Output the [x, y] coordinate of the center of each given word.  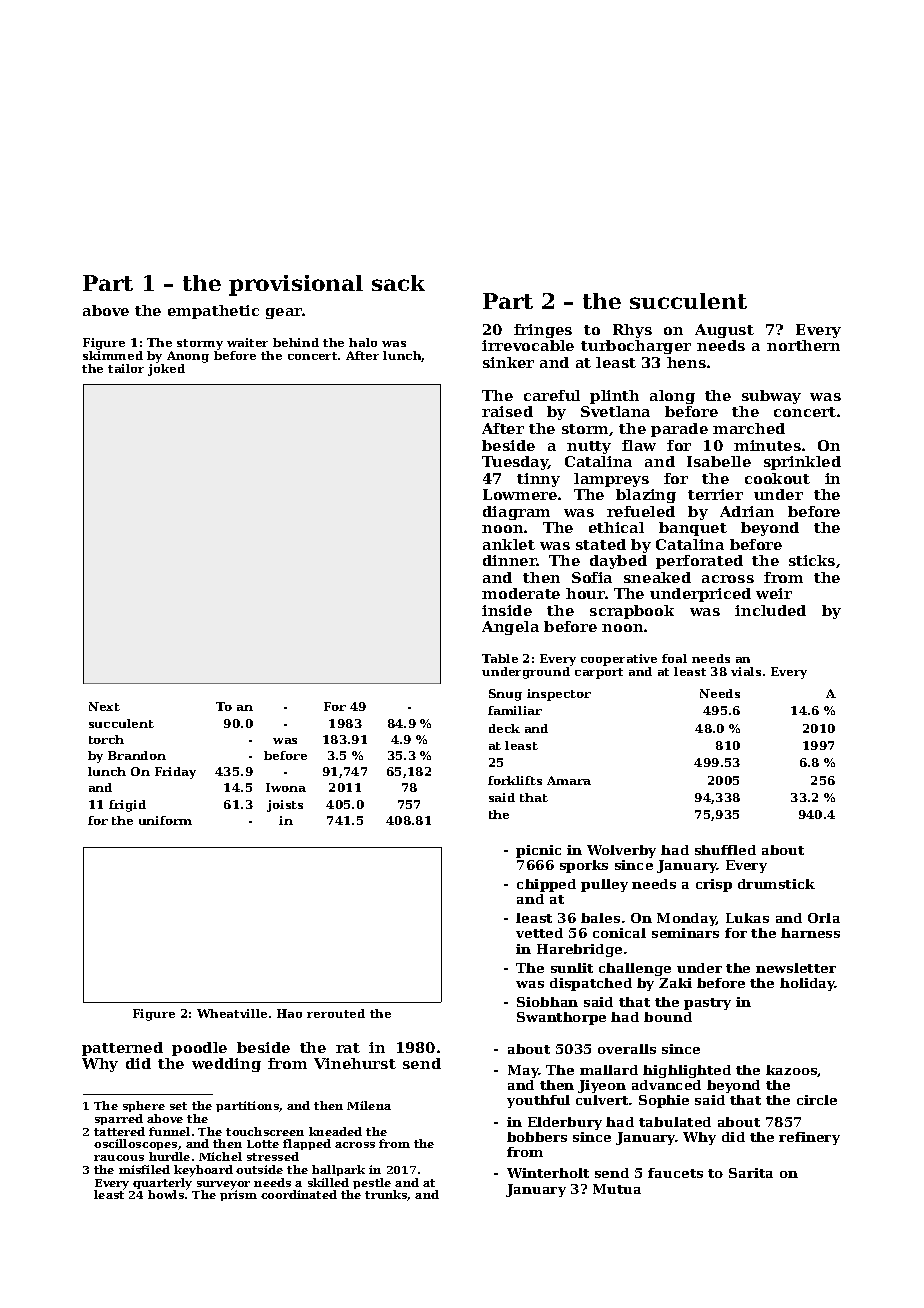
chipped [546, 885]
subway [771, 397]
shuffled [725, 850]
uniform [165, 820]
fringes [543, 331]
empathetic [213, 312]
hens [686, 362]
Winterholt [548, 1173]
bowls [166, 1194]
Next [104, 706]
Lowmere [520, 494]
